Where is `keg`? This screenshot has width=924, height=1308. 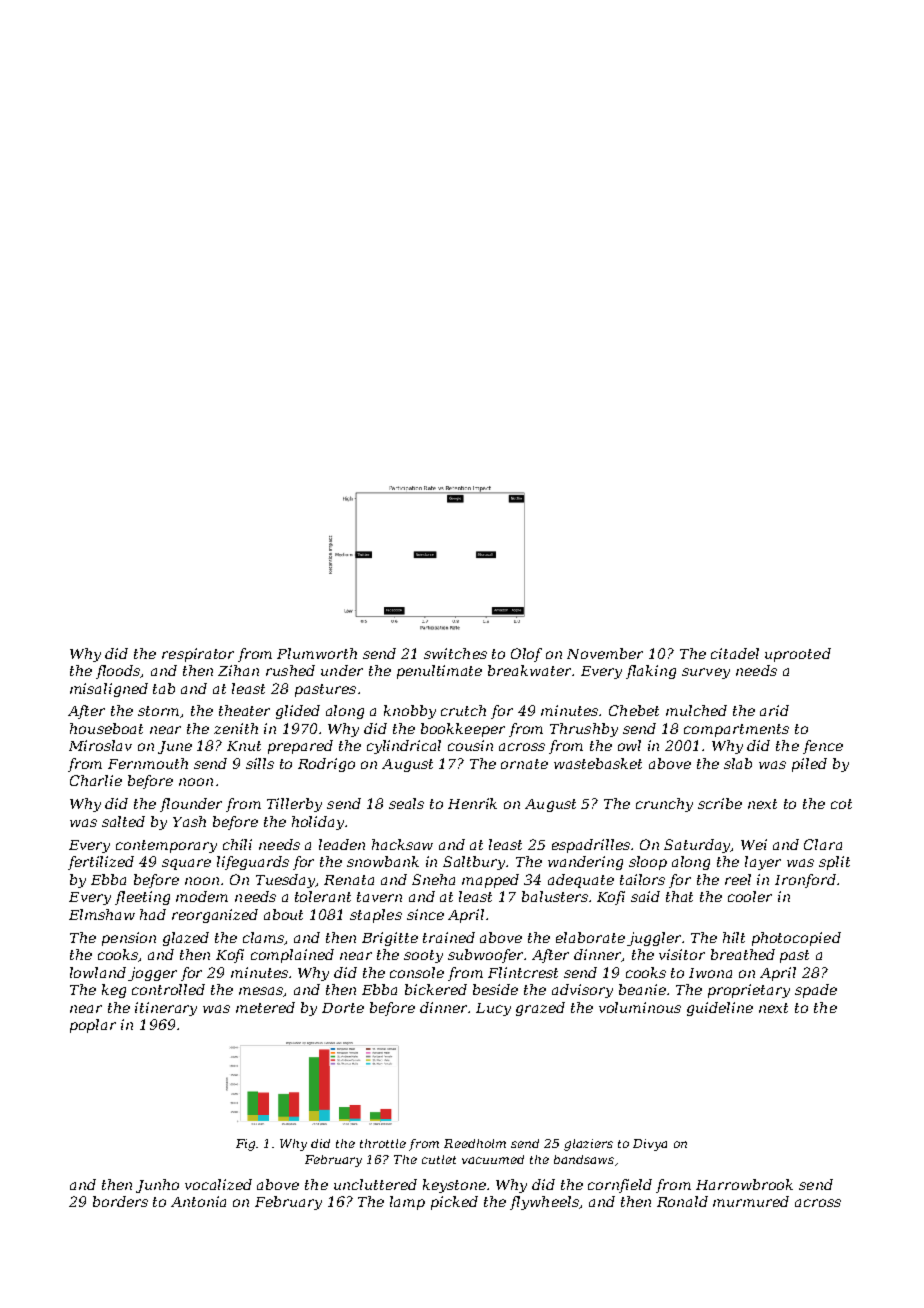
keg is located at coordinates (114, 991).
